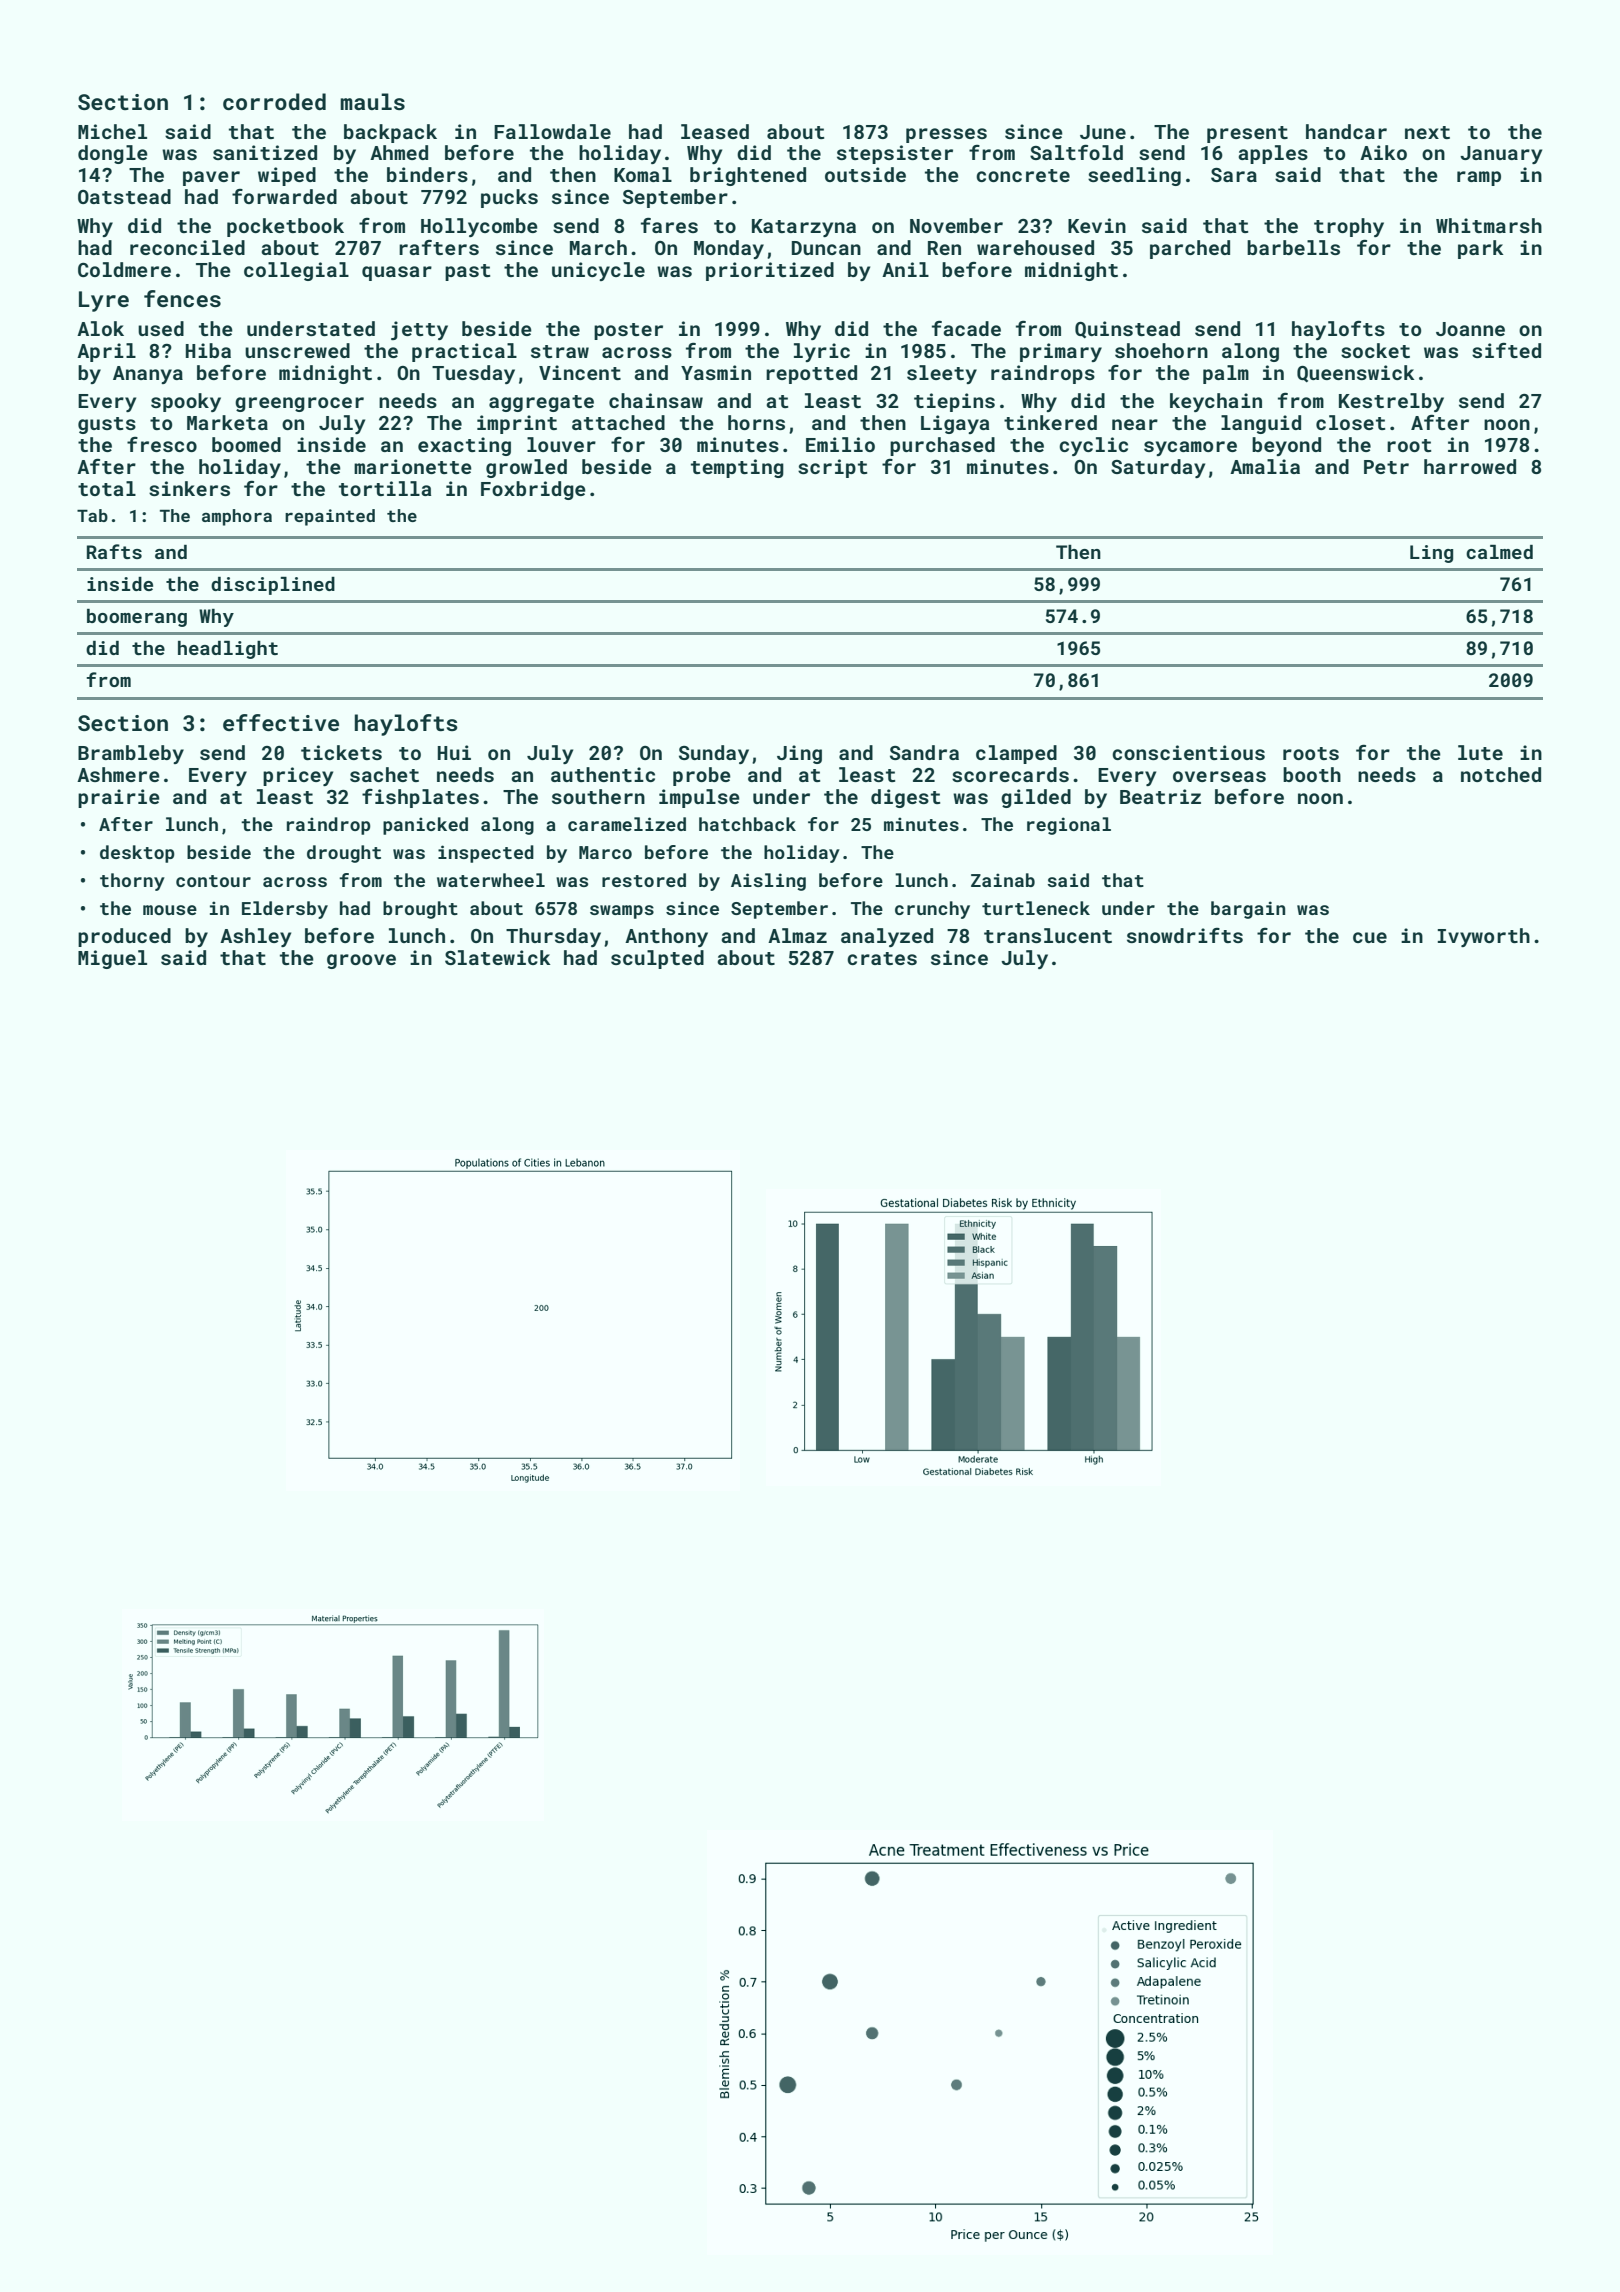 This document has height=2292, width=1620. What do you see at coordinates (905, 269) in the document?
I see `Anil` at bounding box center [905, 269].
